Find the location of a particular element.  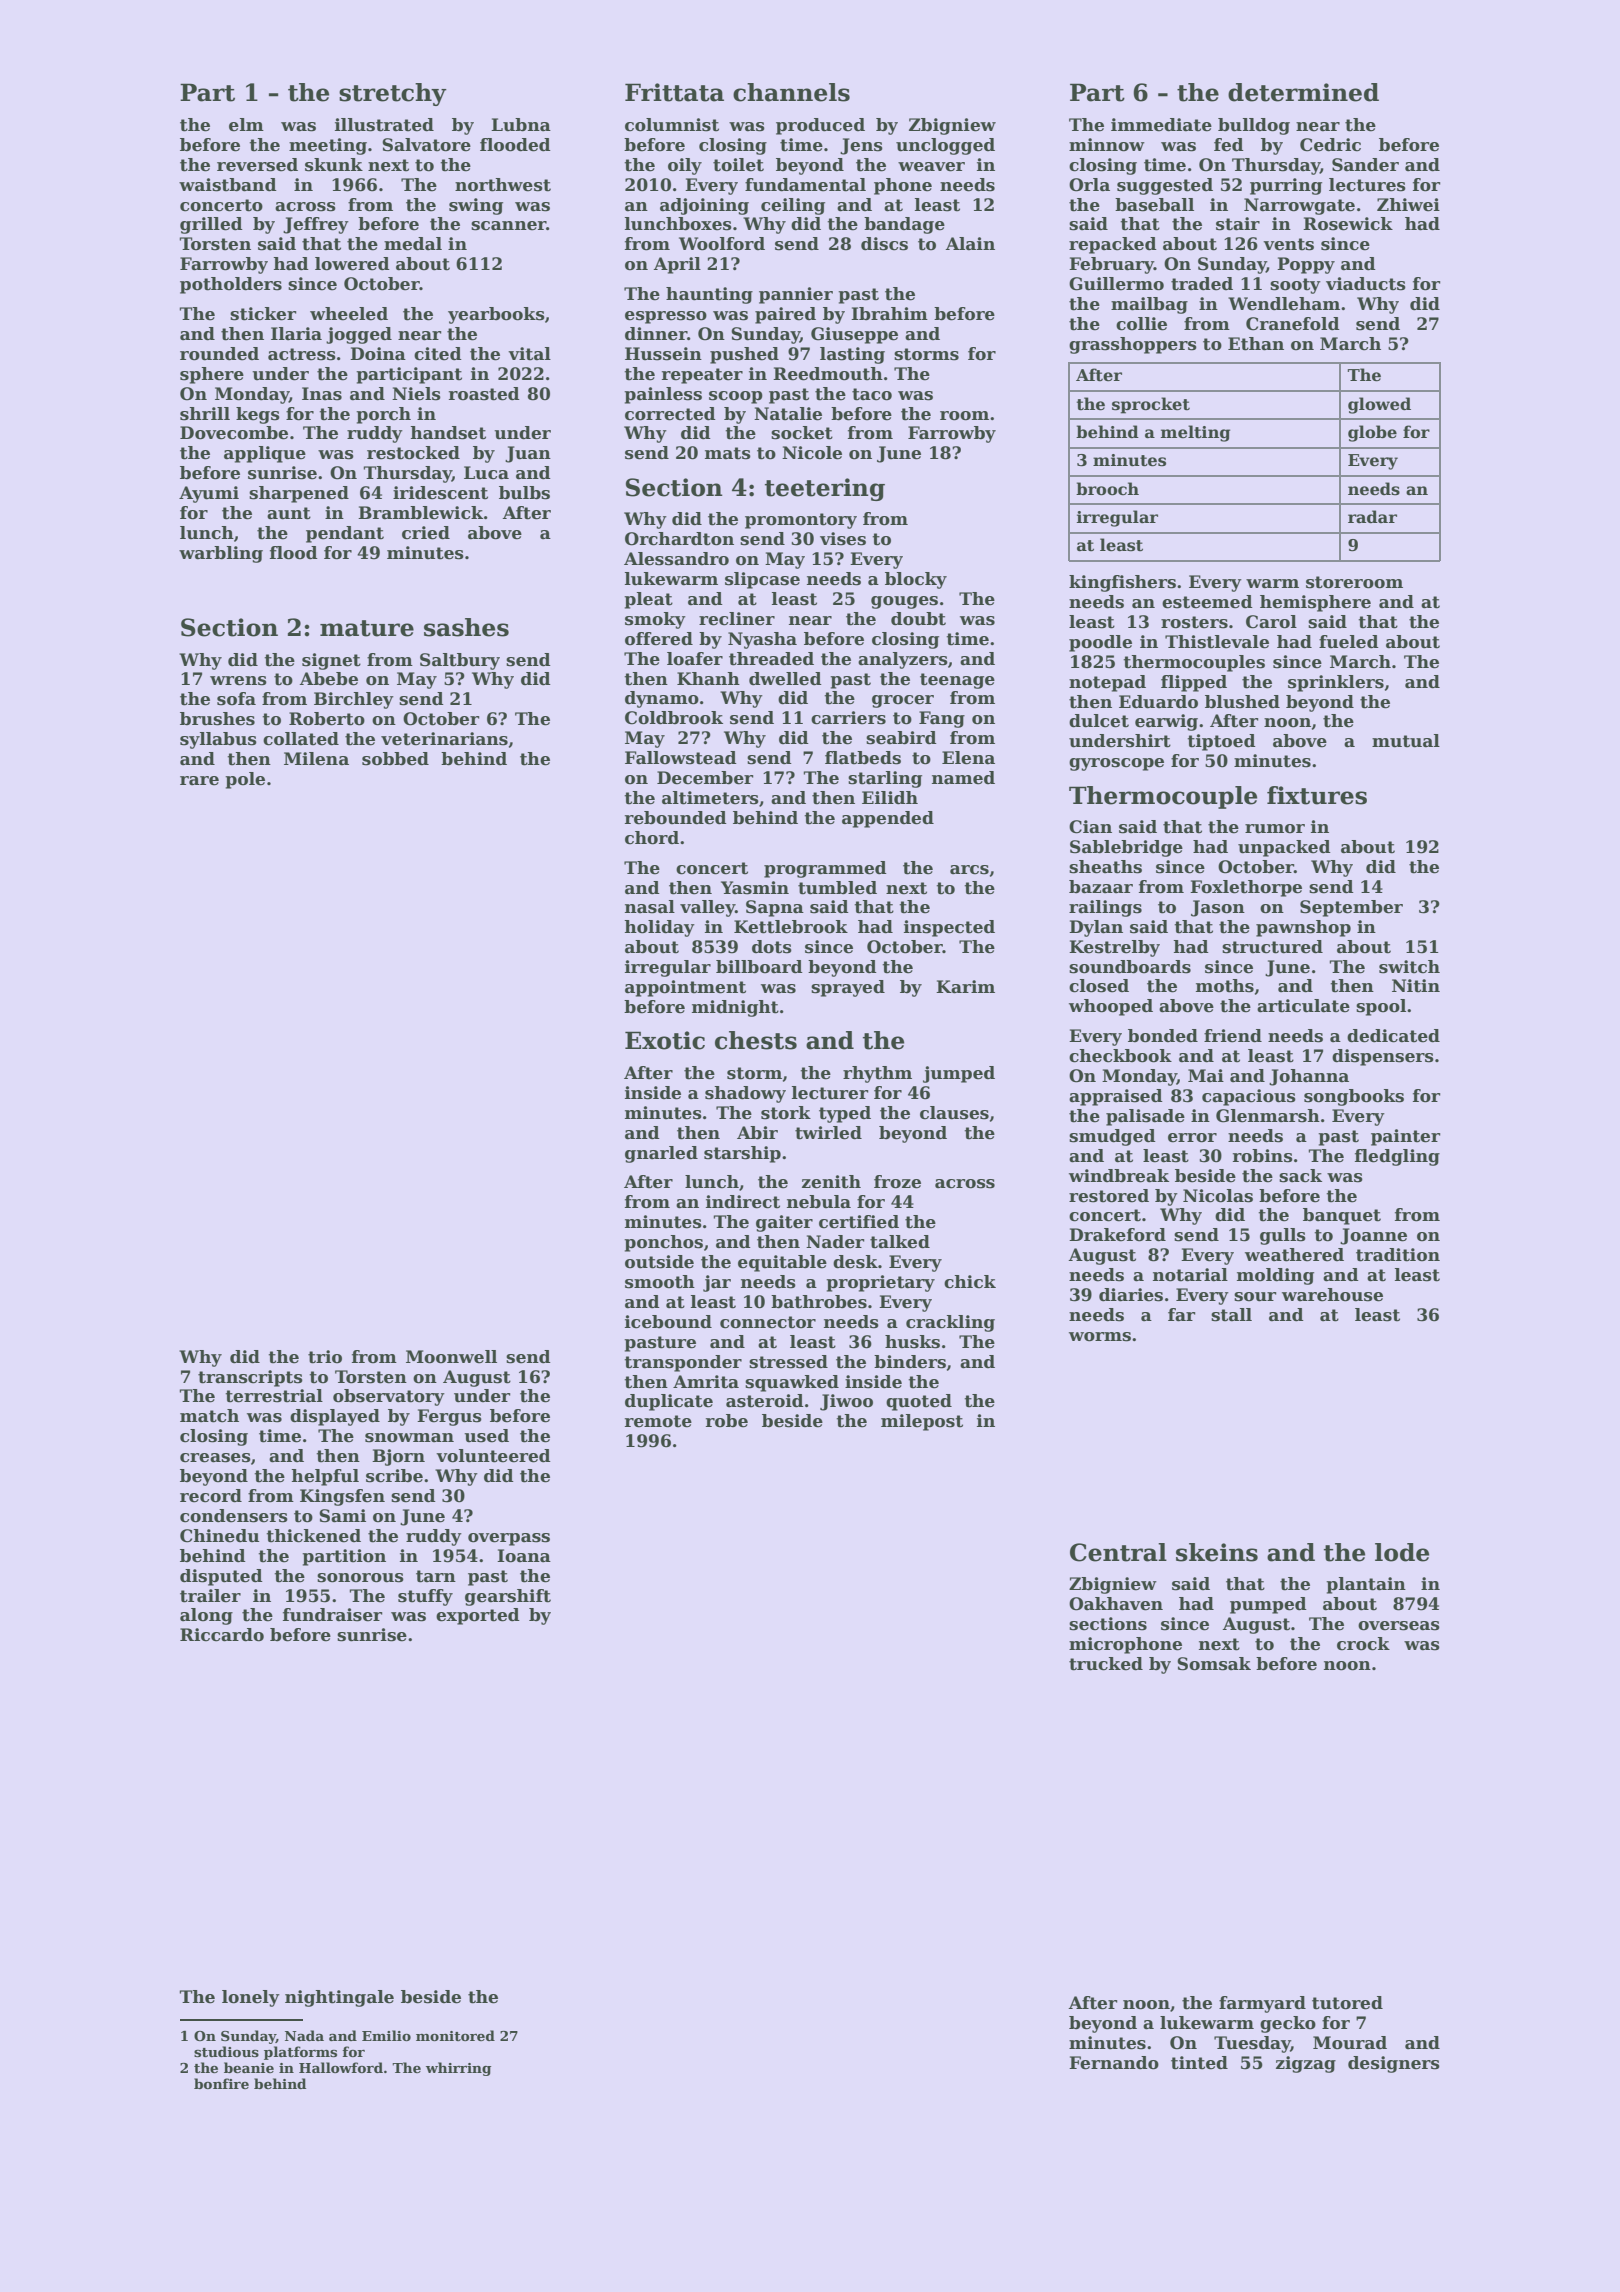

carriers is located at coordinates (848, 718).
